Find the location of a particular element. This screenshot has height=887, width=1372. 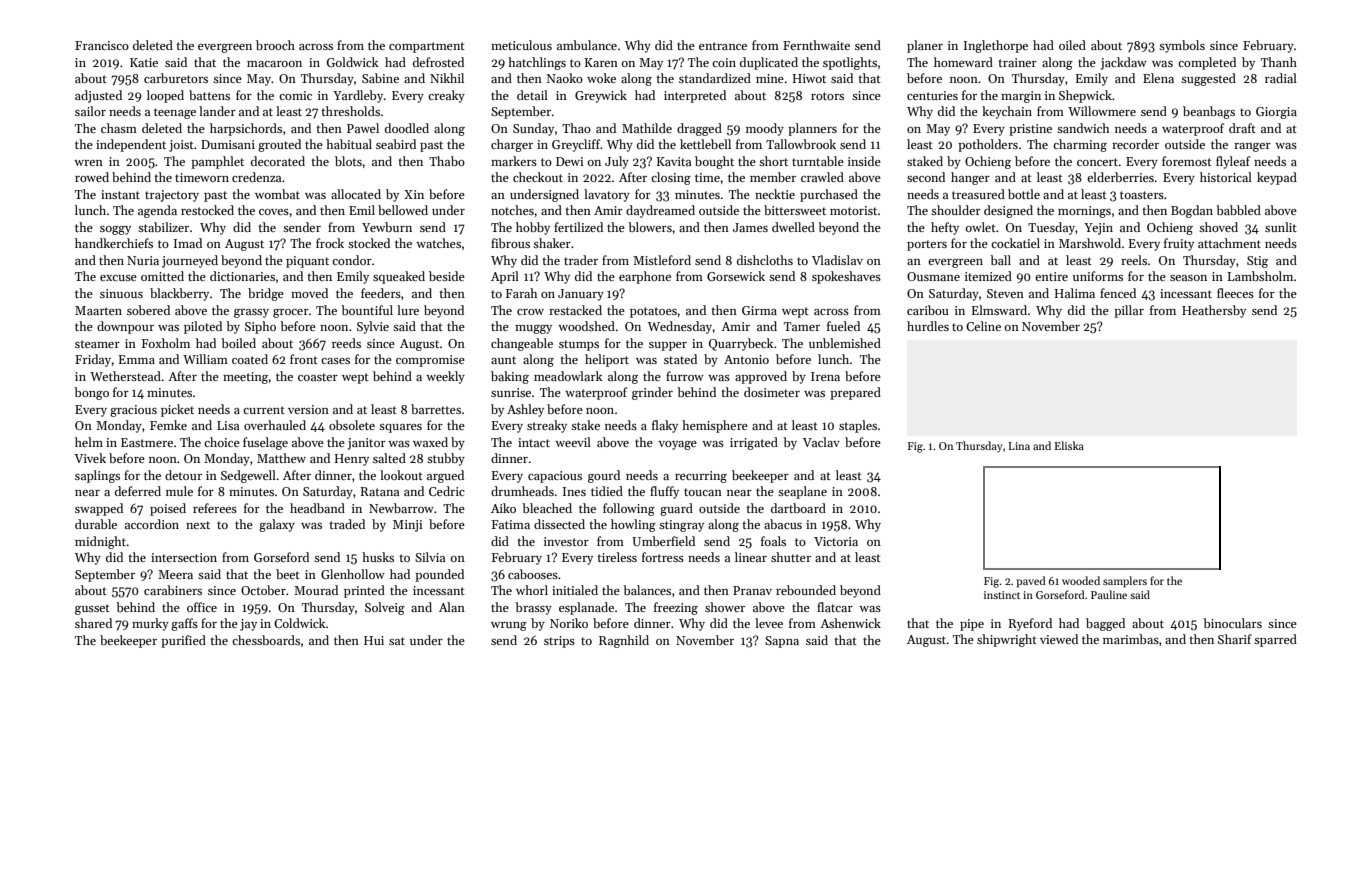

April is located at coordinates (505, 277).
